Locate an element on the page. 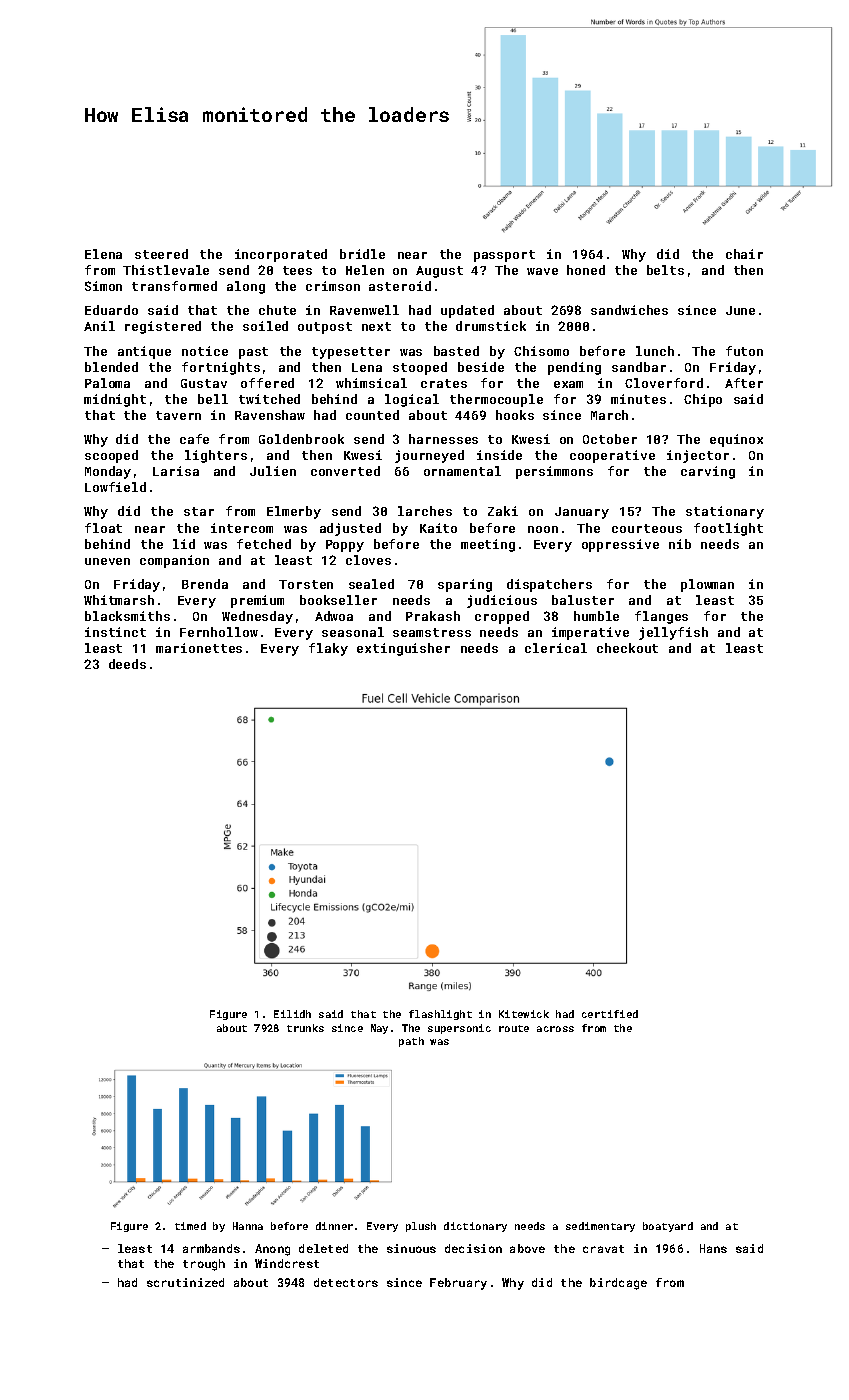 The height and width of the page is (1400, 849). trunks is located at coordinates (305, 1028).
